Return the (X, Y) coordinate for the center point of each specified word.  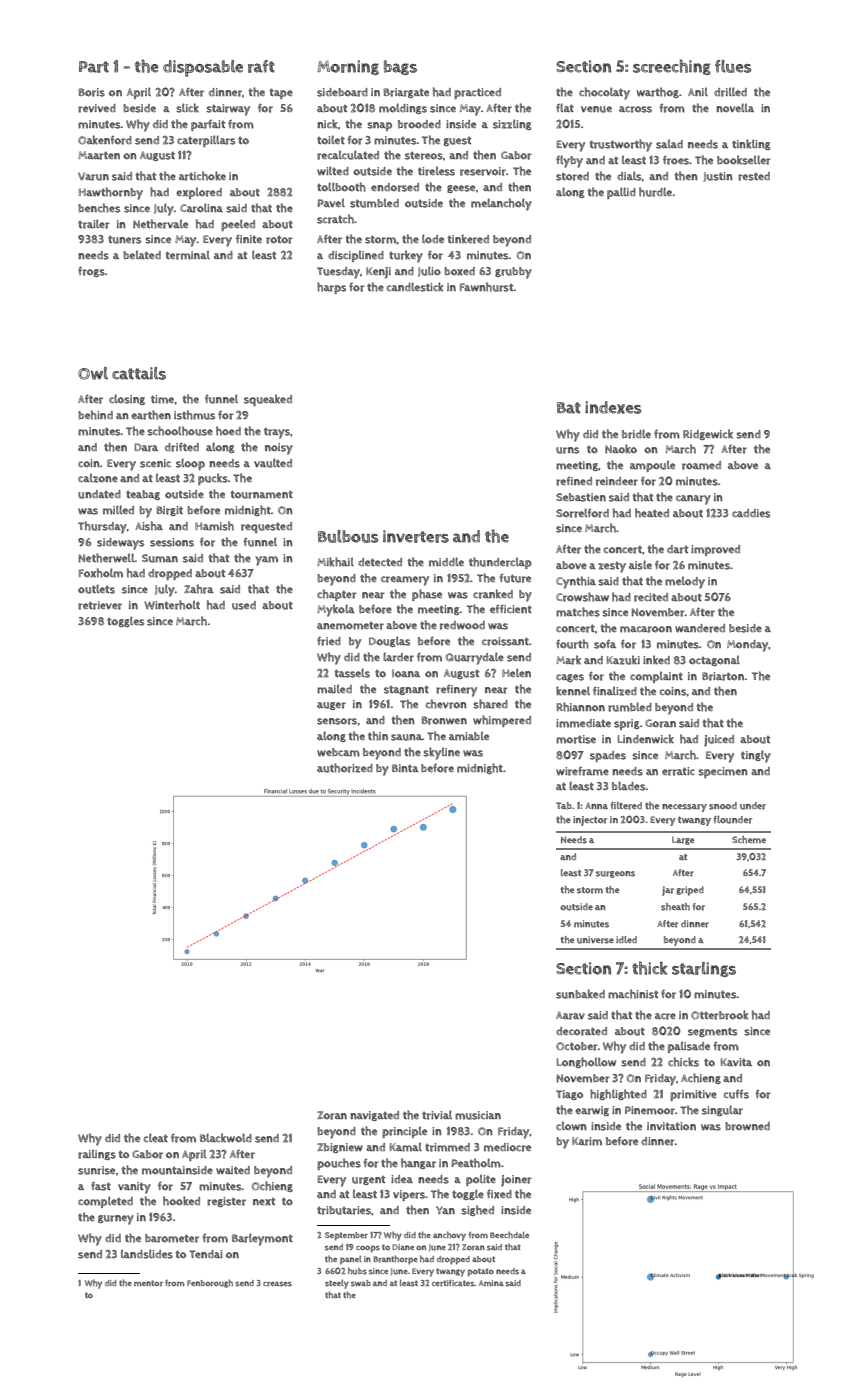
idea (402, 1179)
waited (233, 1170)
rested (754, 176)
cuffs (736, 1094)
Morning (348, 67)
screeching (672, 67)
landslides (147, 1254)
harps (331, 288)
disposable (203, 68)
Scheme (749, 840)
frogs (91, 272)
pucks (213, 479)
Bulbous (348, 536)
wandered (700, 628)
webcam (338, 752)
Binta (405, 768)
